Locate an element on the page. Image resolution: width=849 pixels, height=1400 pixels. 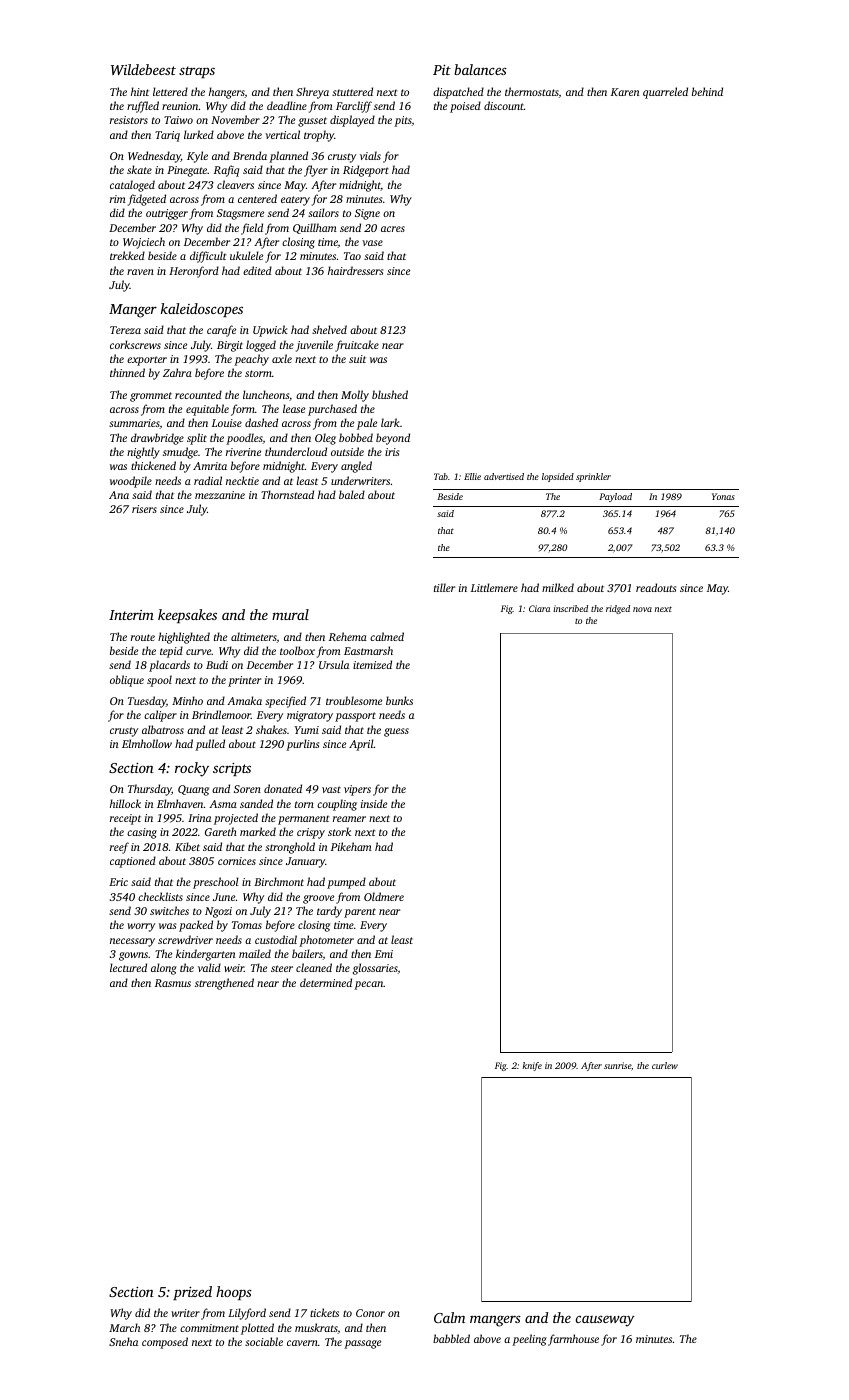
thermostats is located at coordinates (532, 92).
